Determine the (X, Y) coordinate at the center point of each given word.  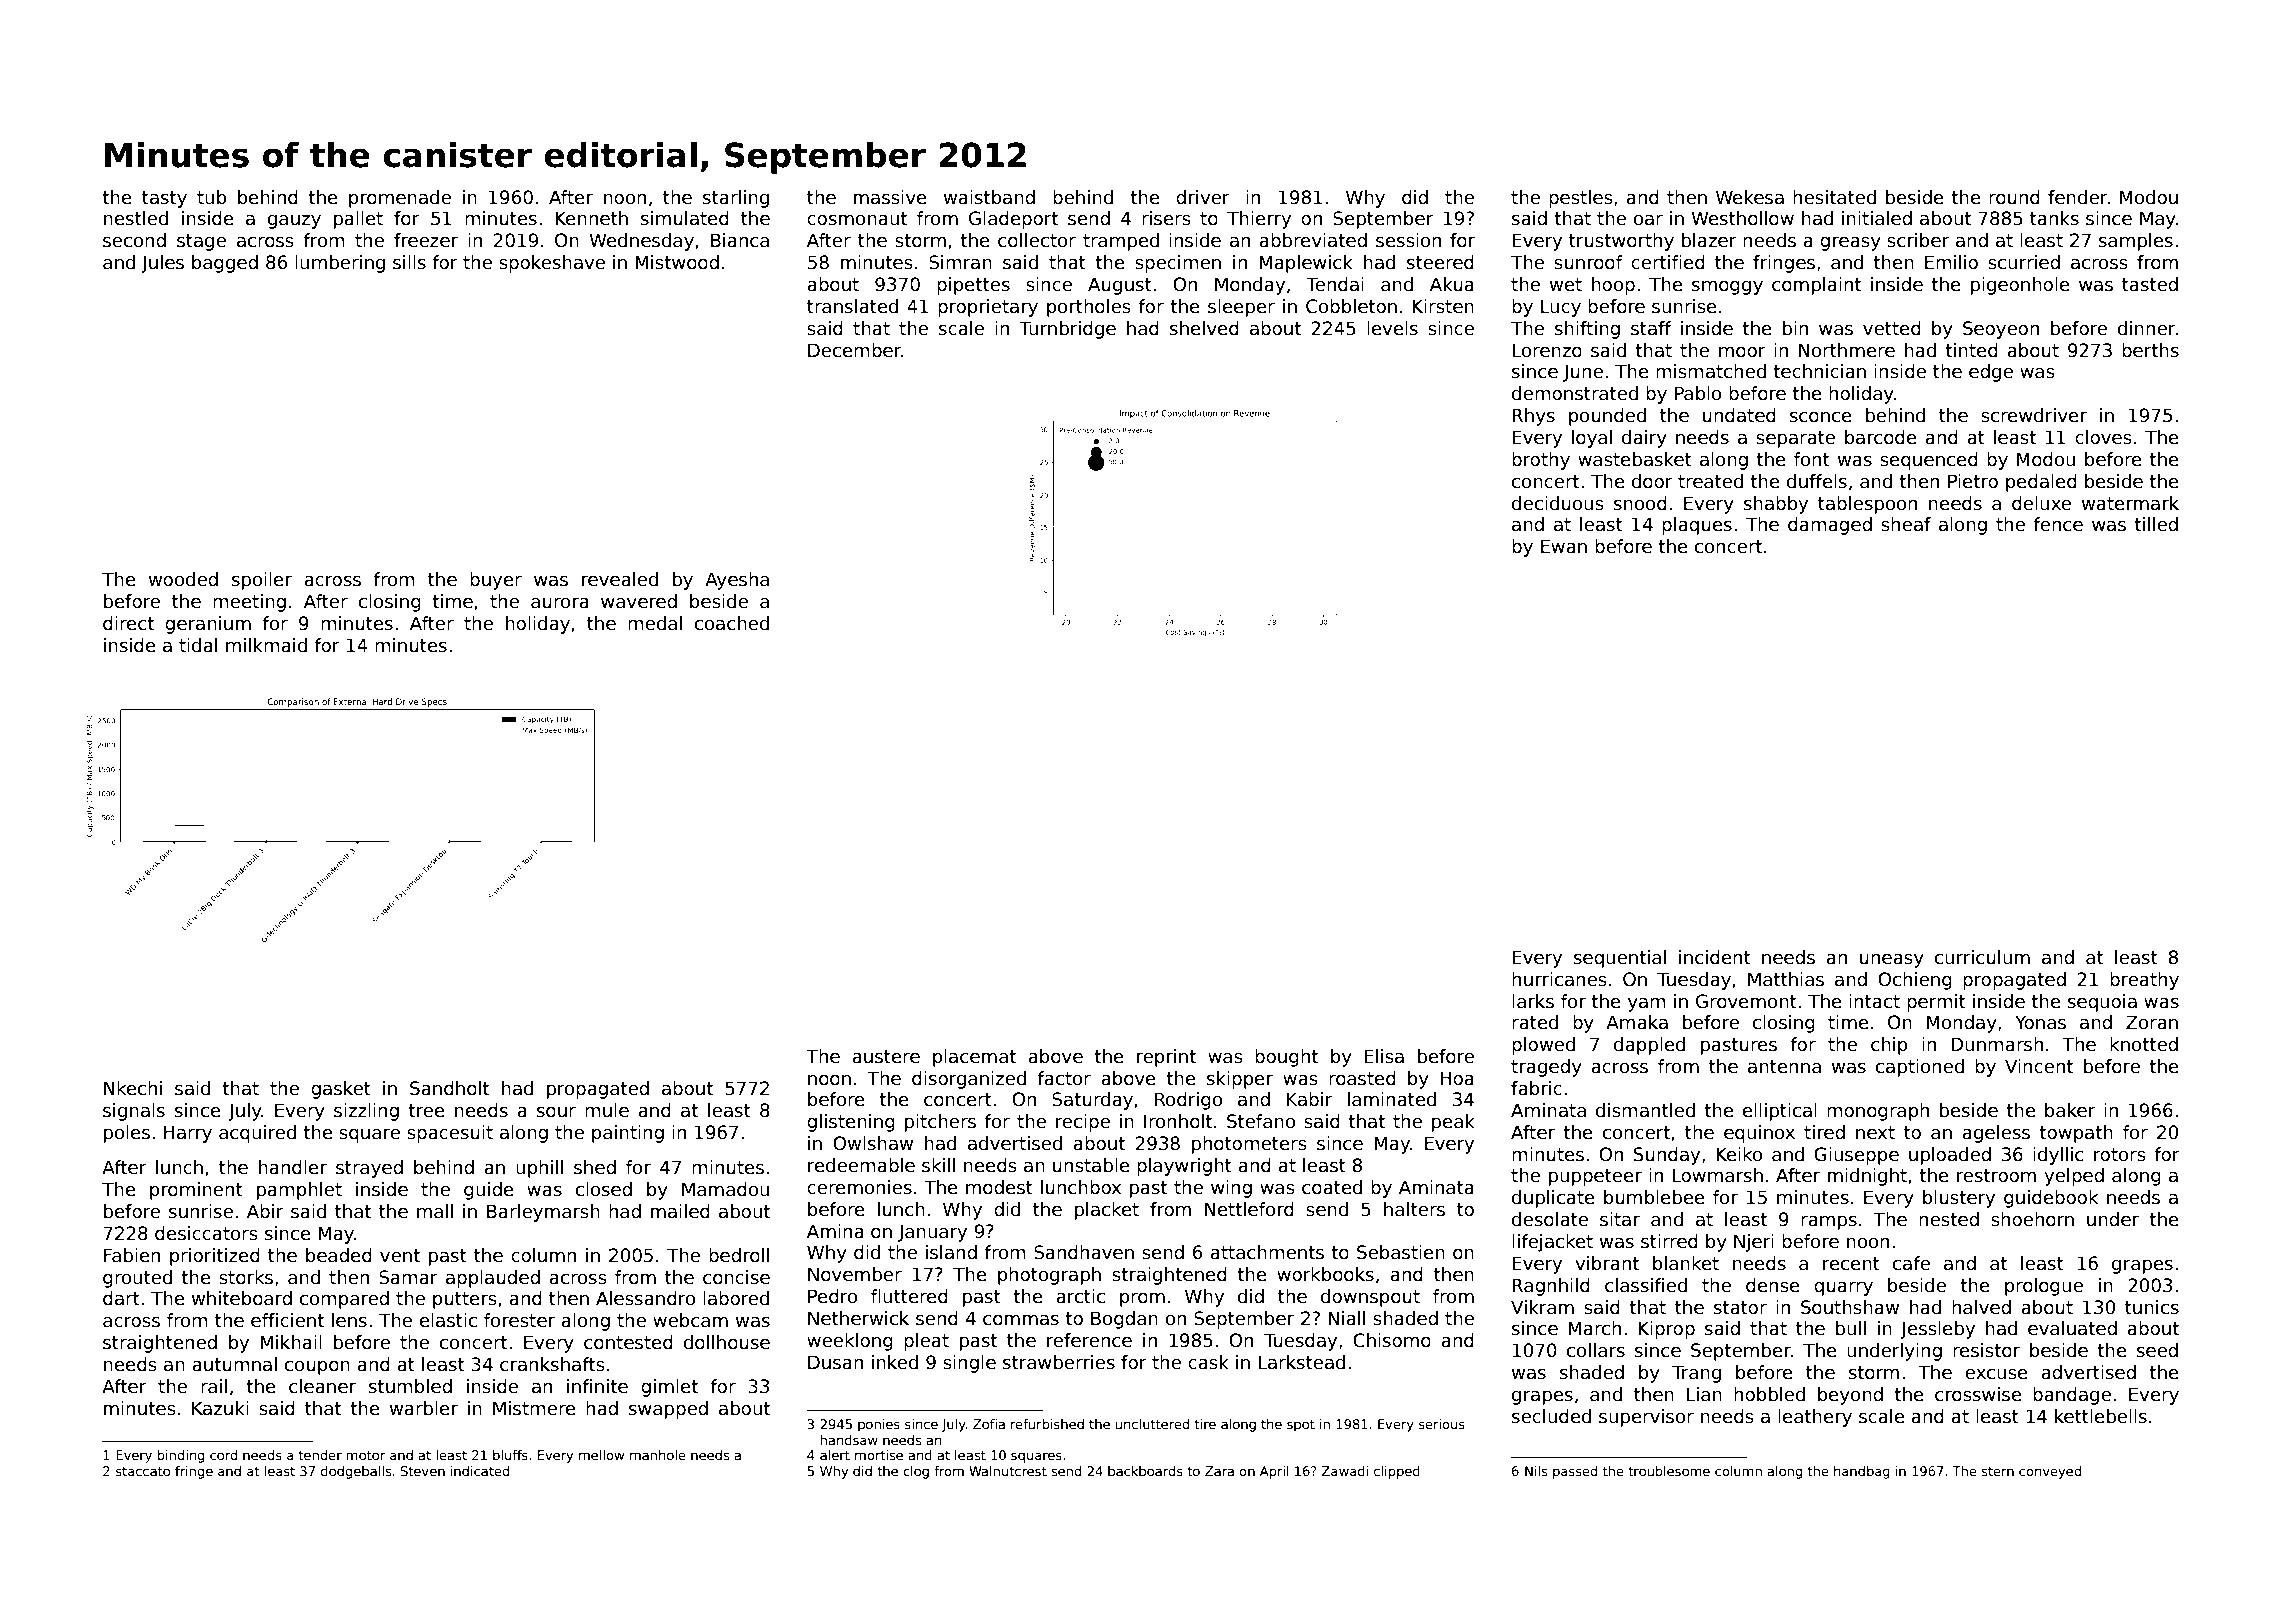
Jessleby (1938, 1330)
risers (1166, 218)
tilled (2156, 524)
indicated (480, 1471)
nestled (136, 218)
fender (2078, 197)
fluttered (909, 1296)
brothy (1541, 461)
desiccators (206, 1233)
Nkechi (133, 1088)
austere (886, 1057)
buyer (496, 581)
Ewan (1564, 546)
